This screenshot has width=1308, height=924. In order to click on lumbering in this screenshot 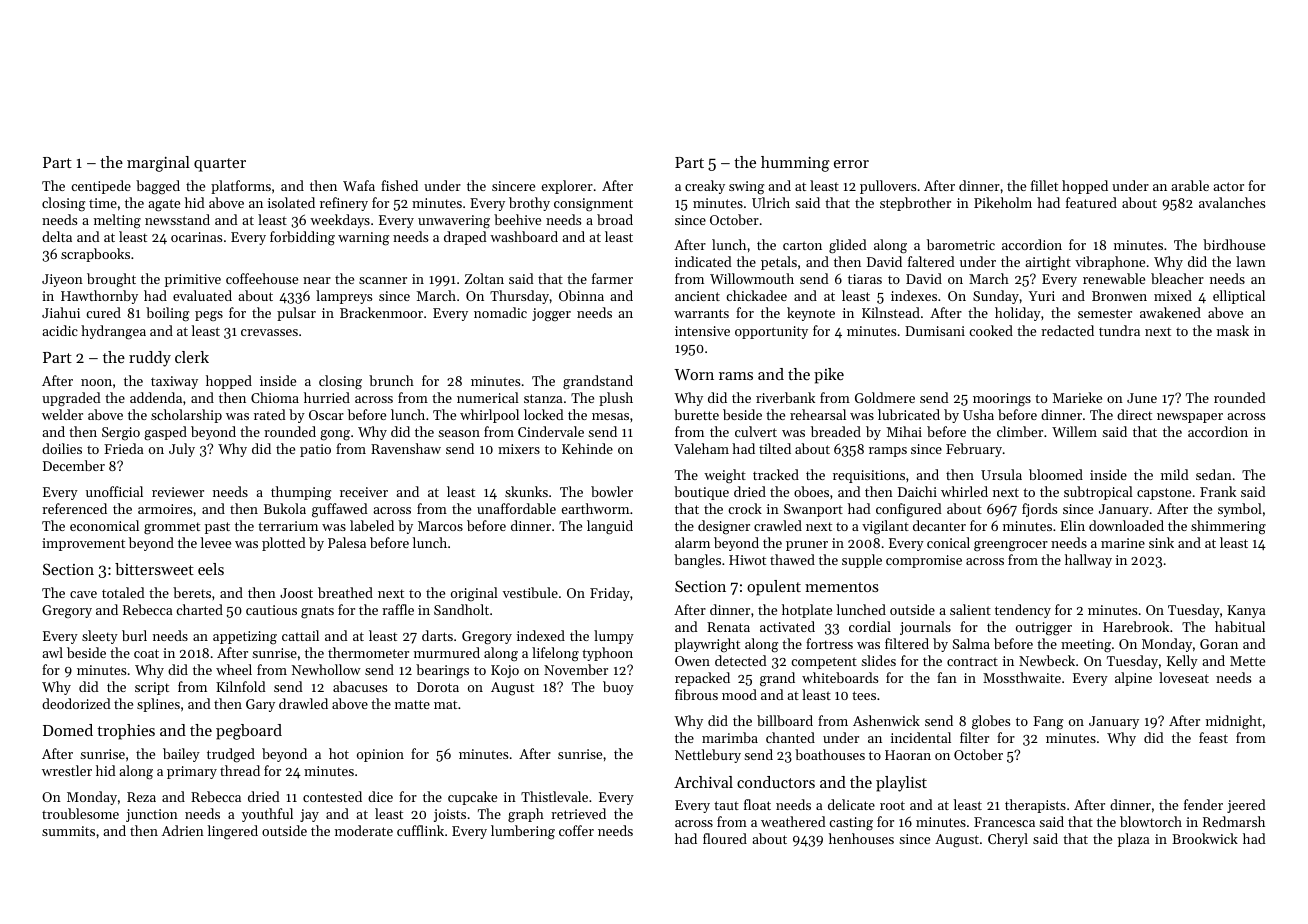, I will do `click(523, 832)`.
